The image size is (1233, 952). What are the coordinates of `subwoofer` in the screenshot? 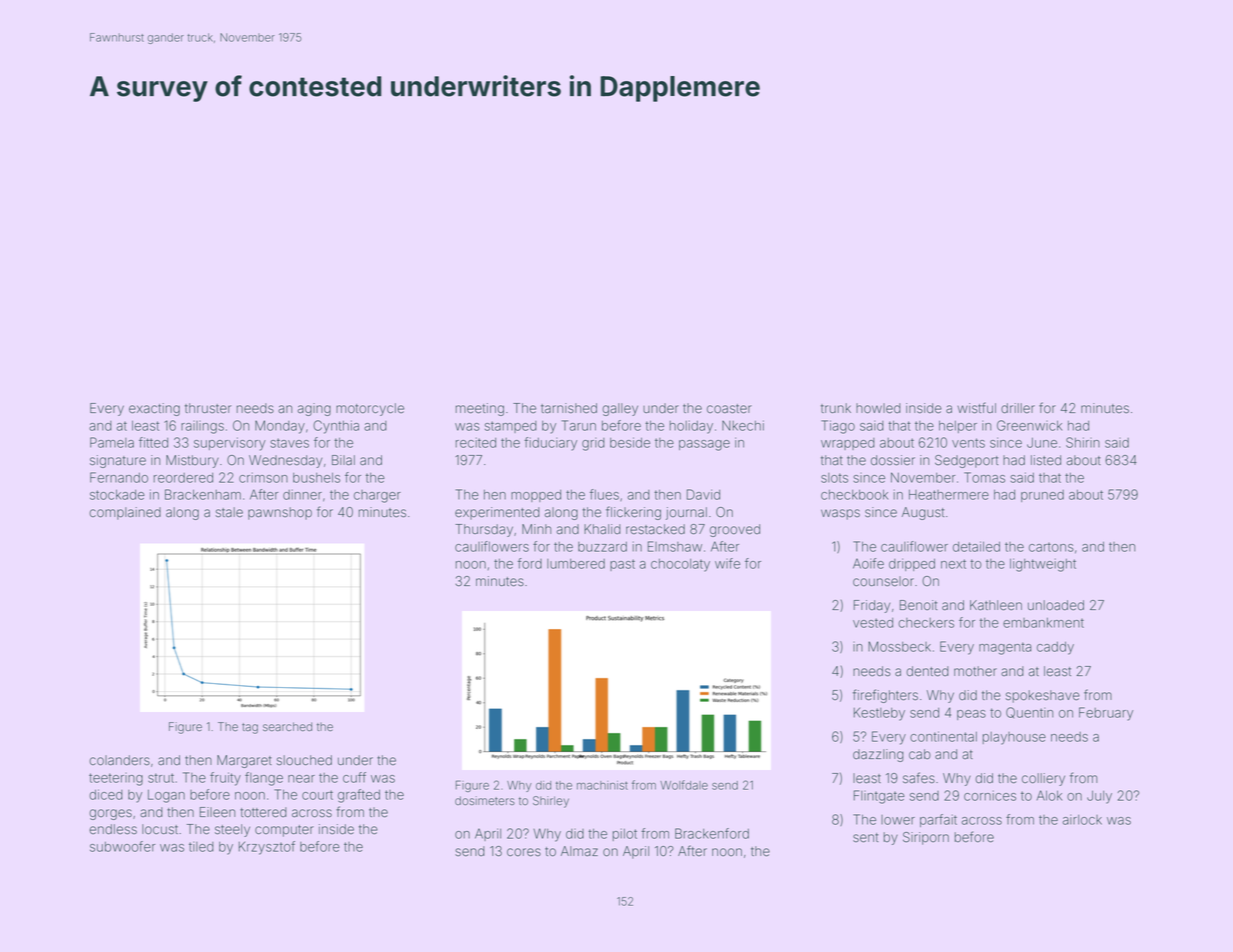 It's located at (123, 846).
